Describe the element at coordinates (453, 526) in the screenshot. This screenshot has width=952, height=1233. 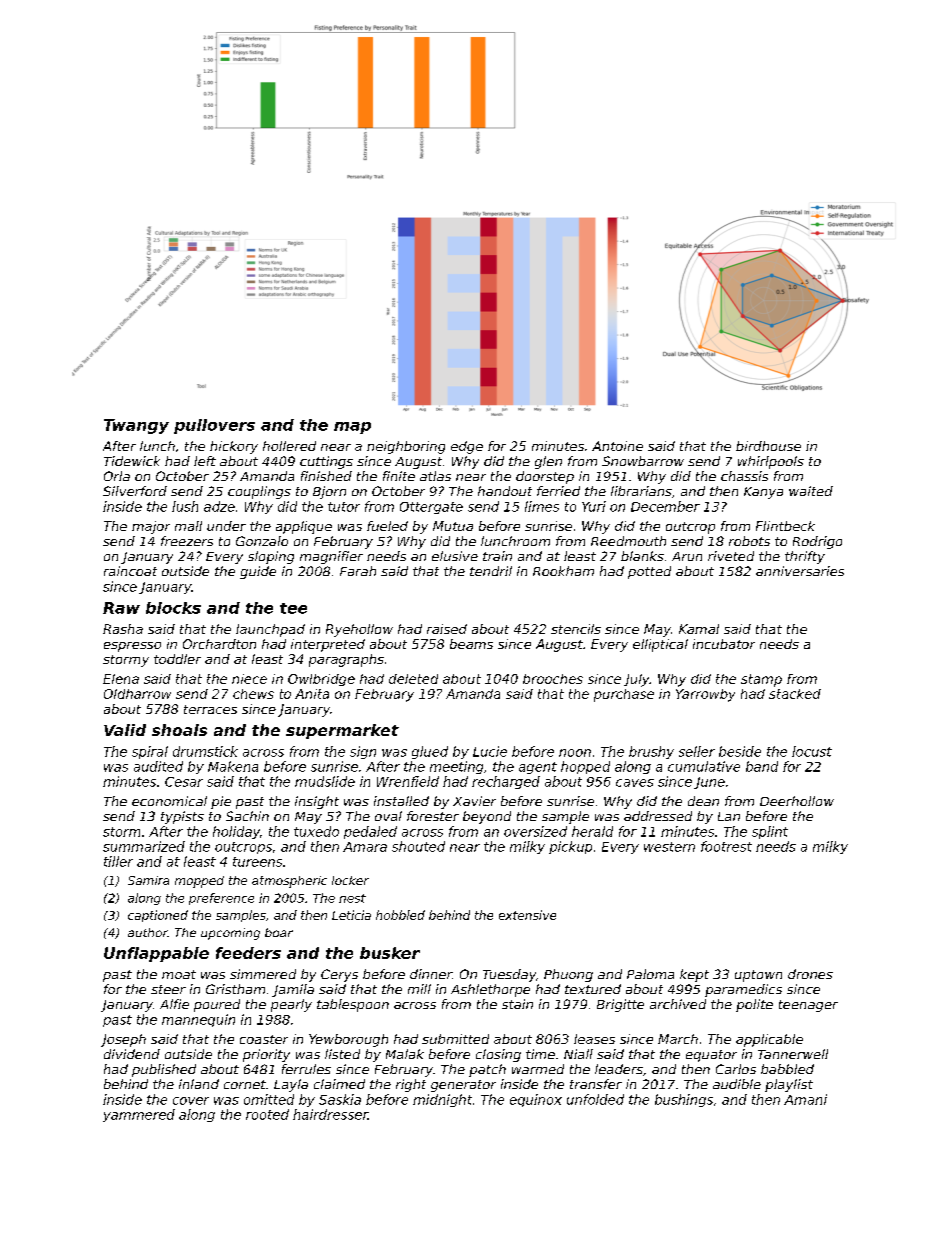
I see `Mutua` at that location.
